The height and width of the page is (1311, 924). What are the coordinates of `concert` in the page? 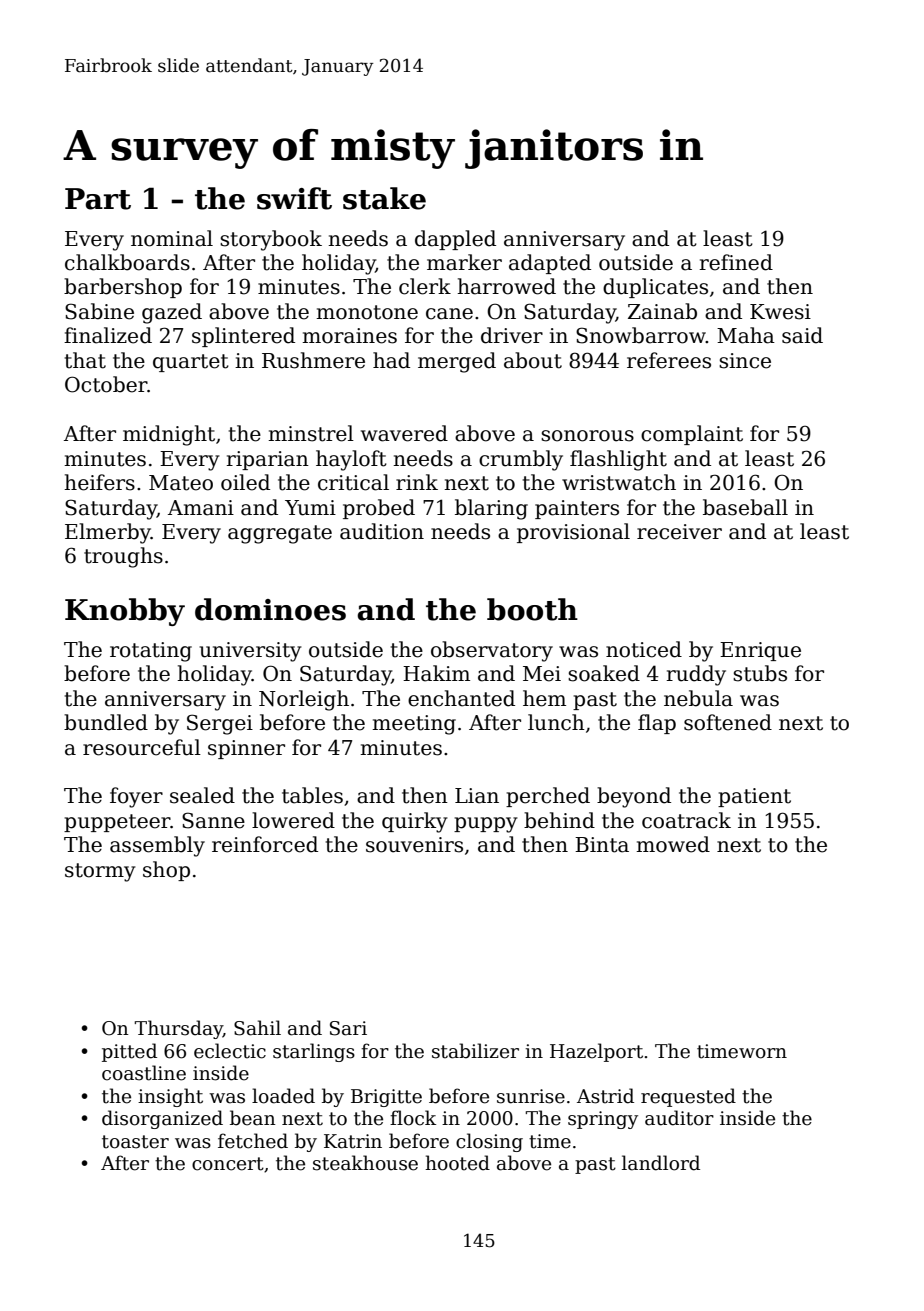 It's located at (228, 1164).
